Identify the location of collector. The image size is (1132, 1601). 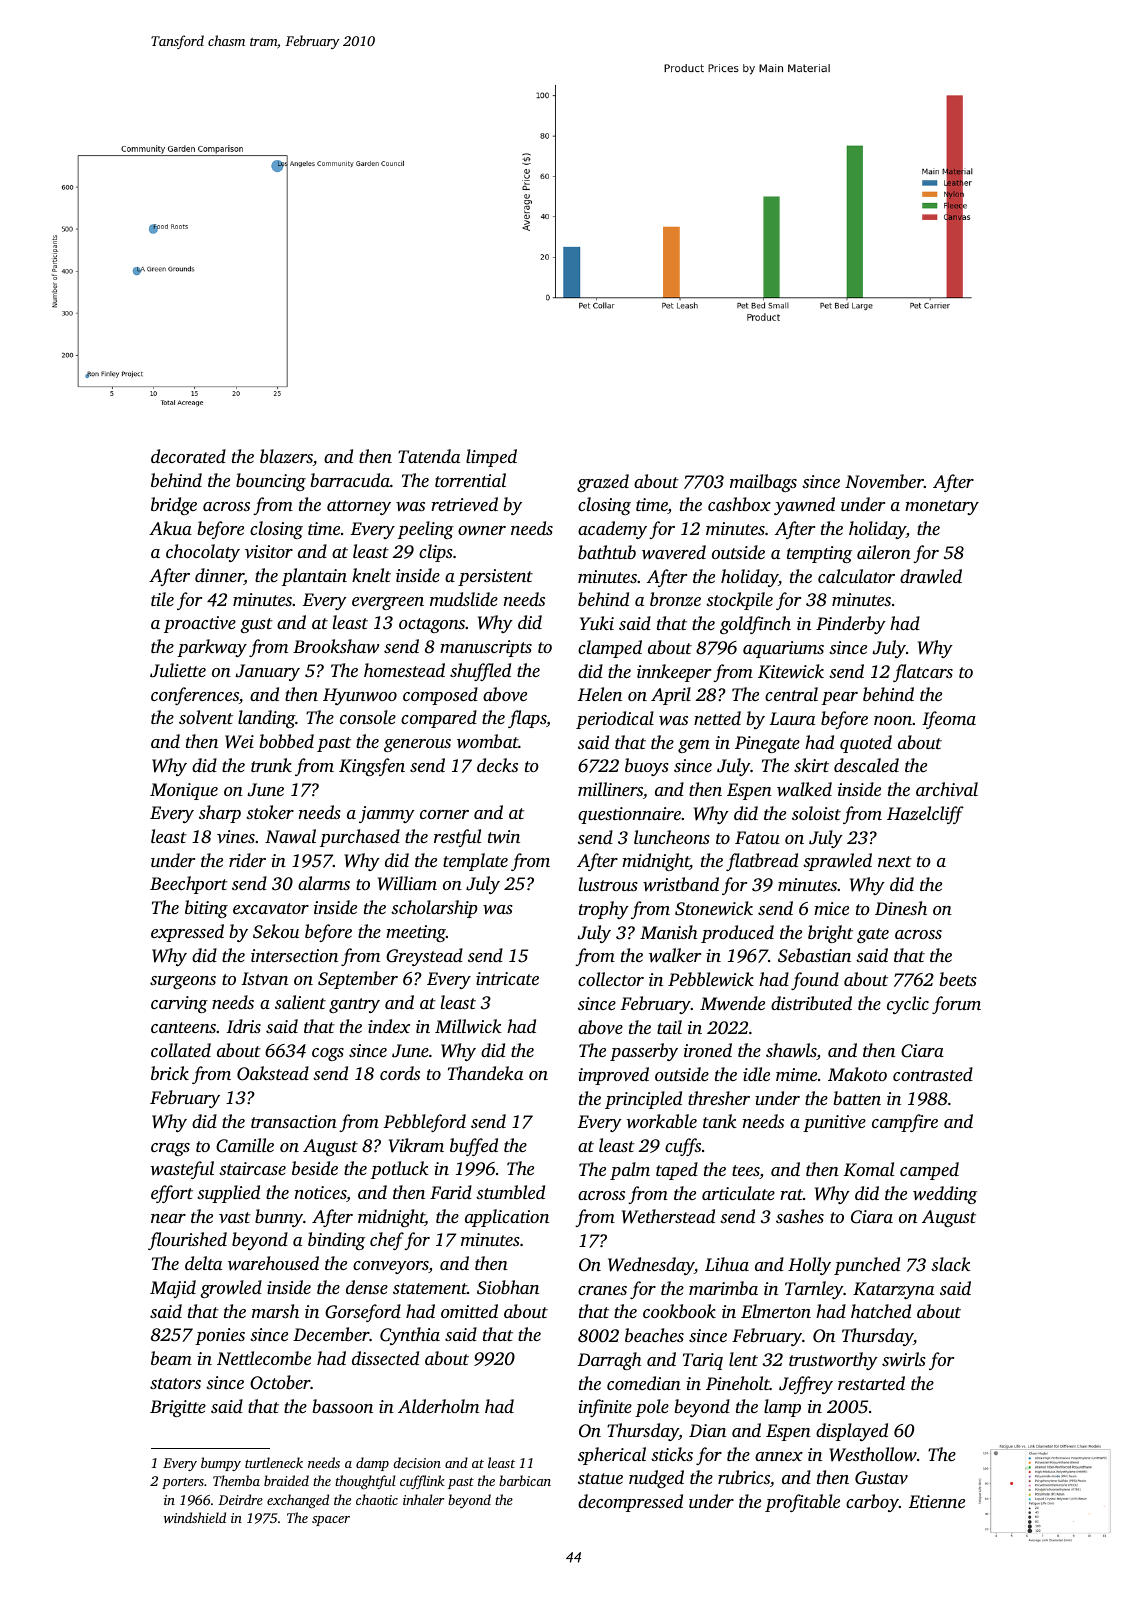
(611, 979).
